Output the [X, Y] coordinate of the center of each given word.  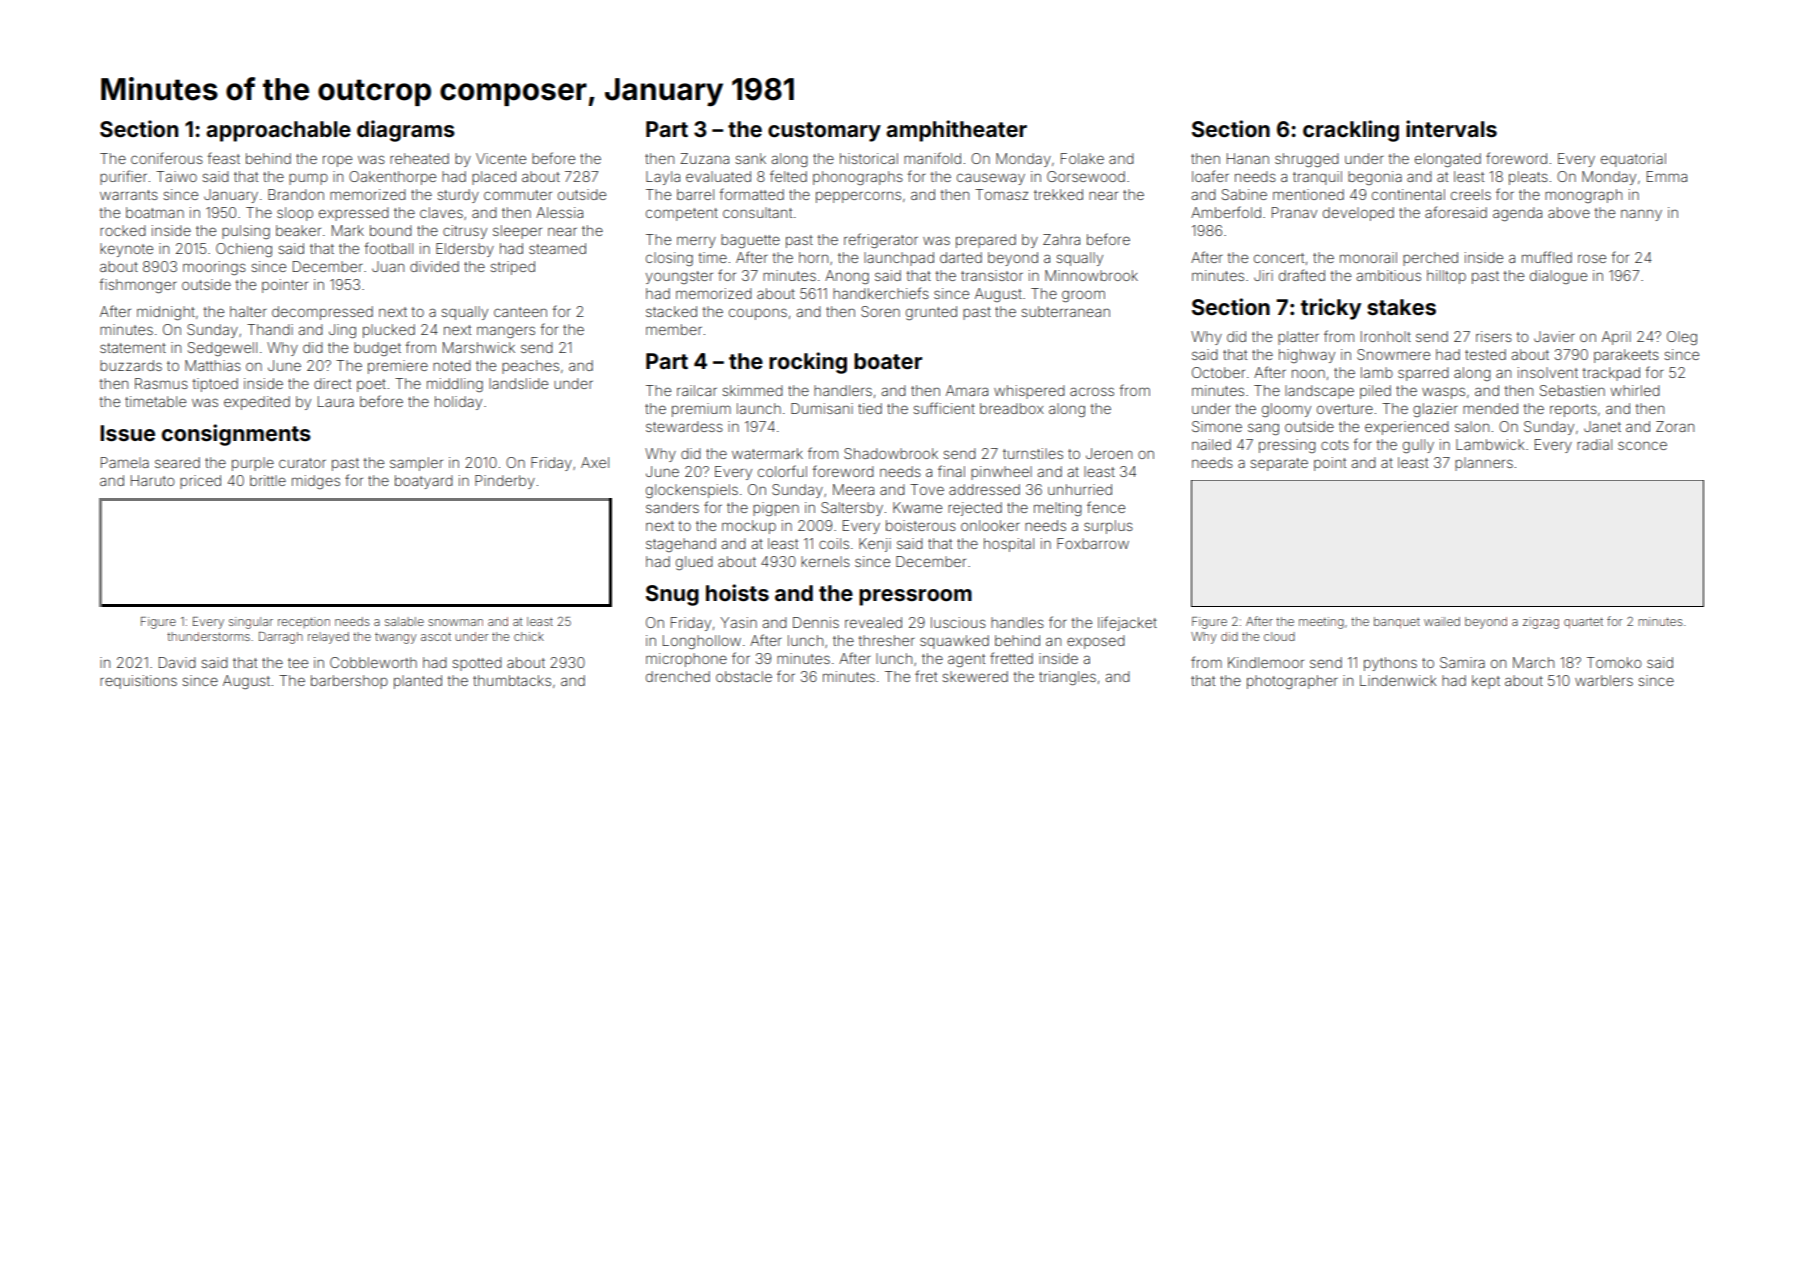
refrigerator [881, 240]
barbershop [349, 682]
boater [888, 361]
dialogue [1558, 277]
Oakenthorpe [392, 178]
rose [1592, 258]
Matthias [213, 365]
